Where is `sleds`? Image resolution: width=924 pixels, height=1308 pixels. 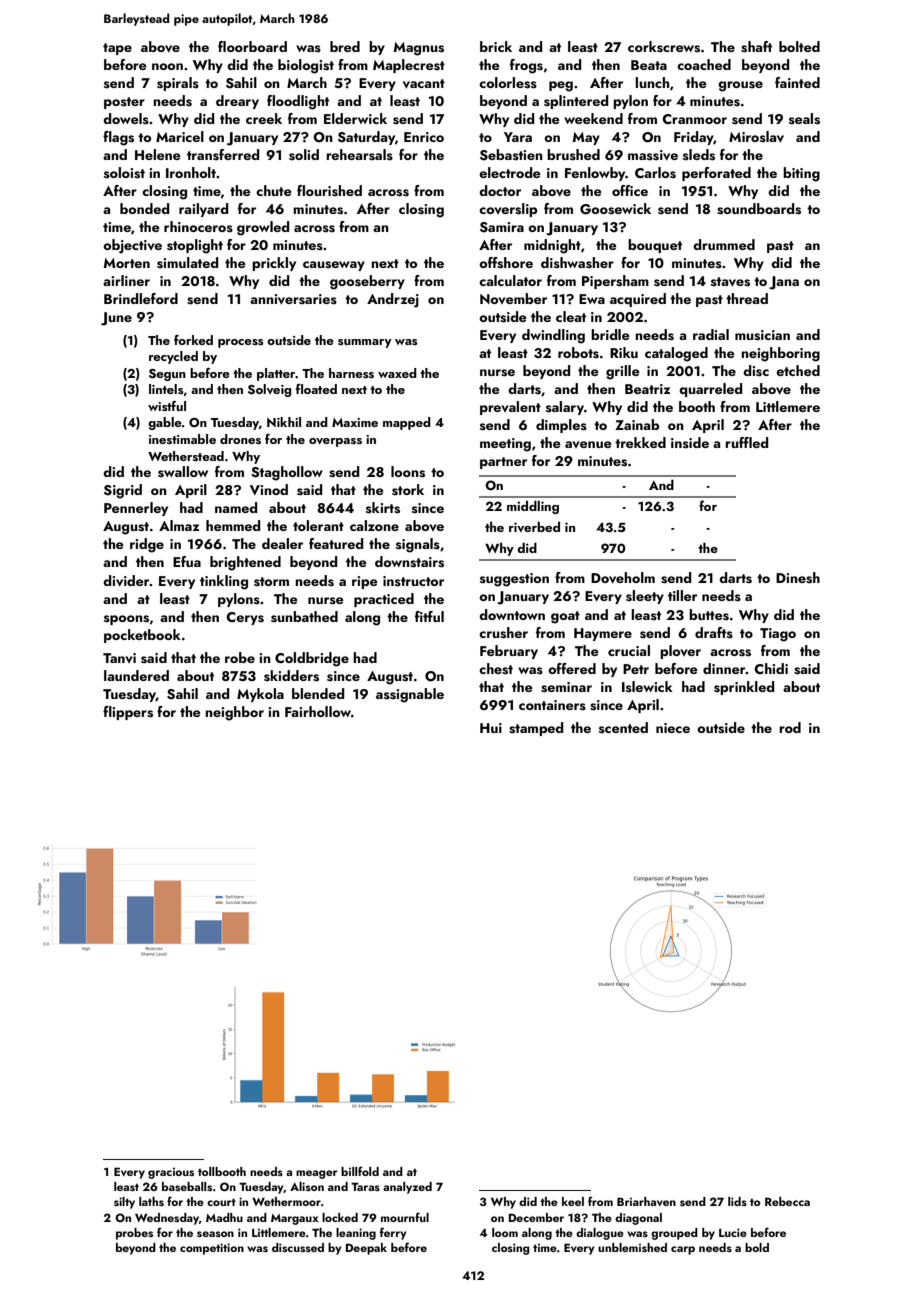 sleds is located at coordinates (699, 155).
